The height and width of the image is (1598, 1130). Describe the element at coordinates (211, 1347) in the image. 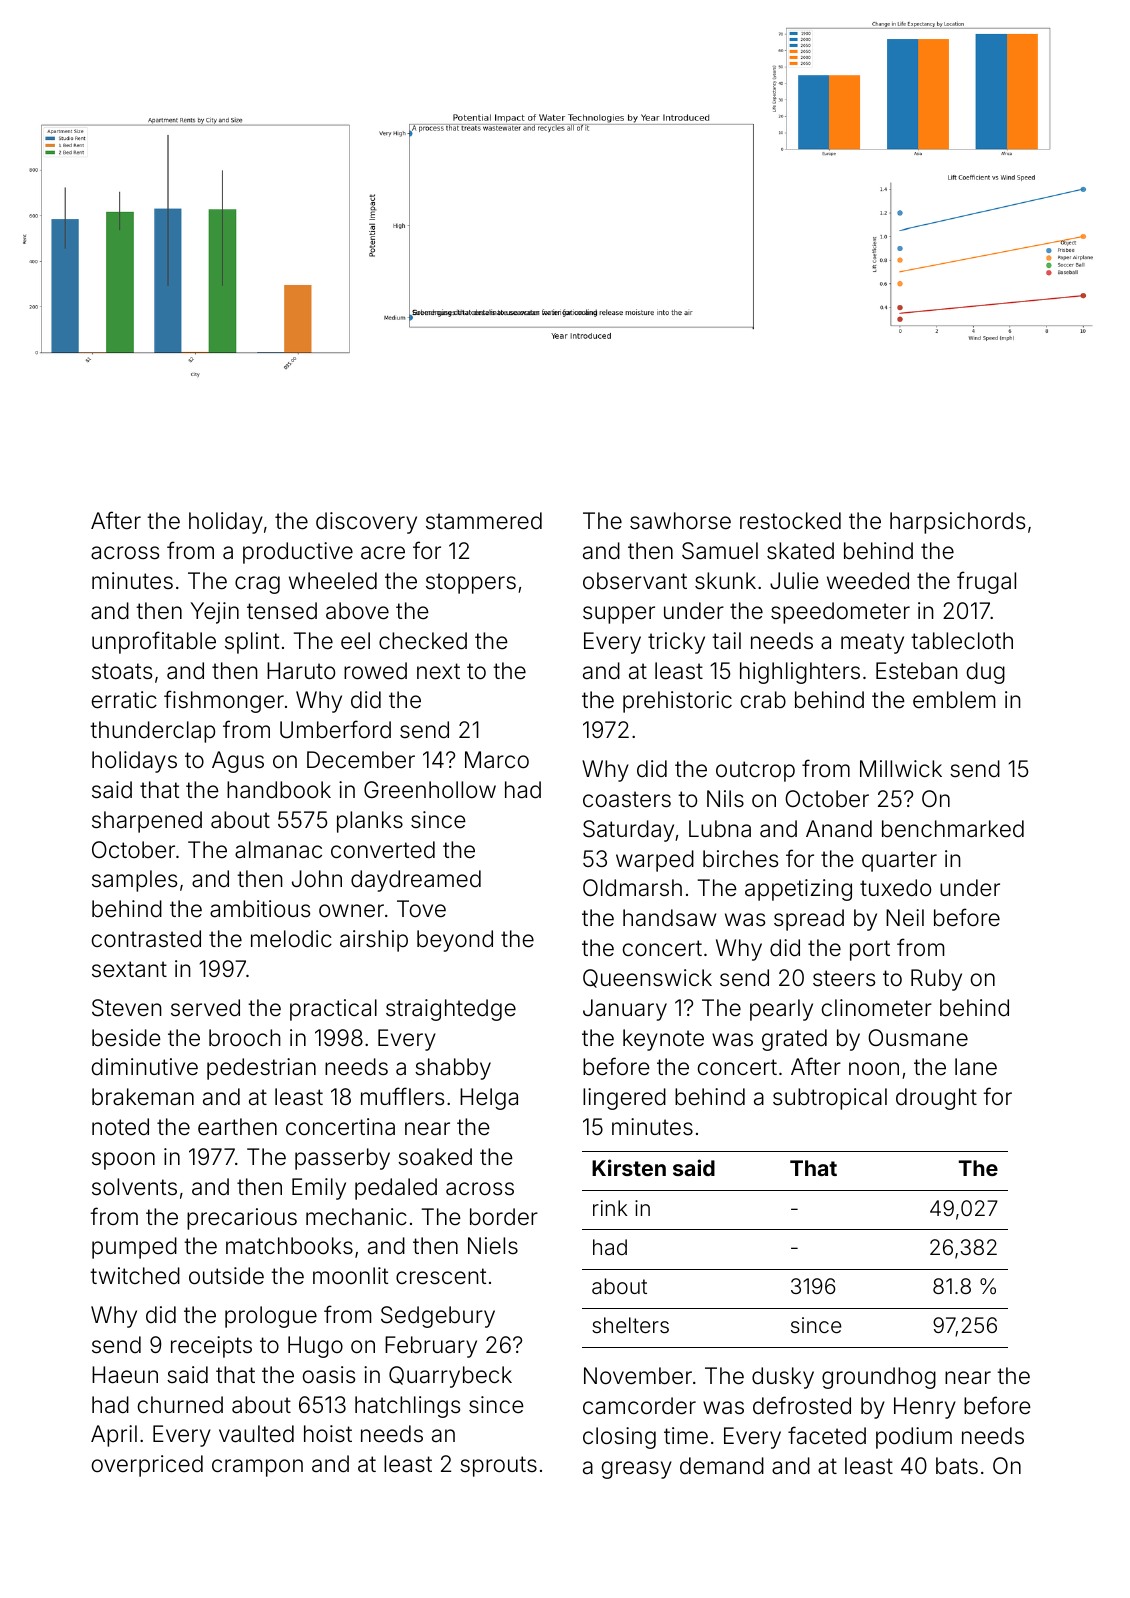

I see `receipts` at that location.
